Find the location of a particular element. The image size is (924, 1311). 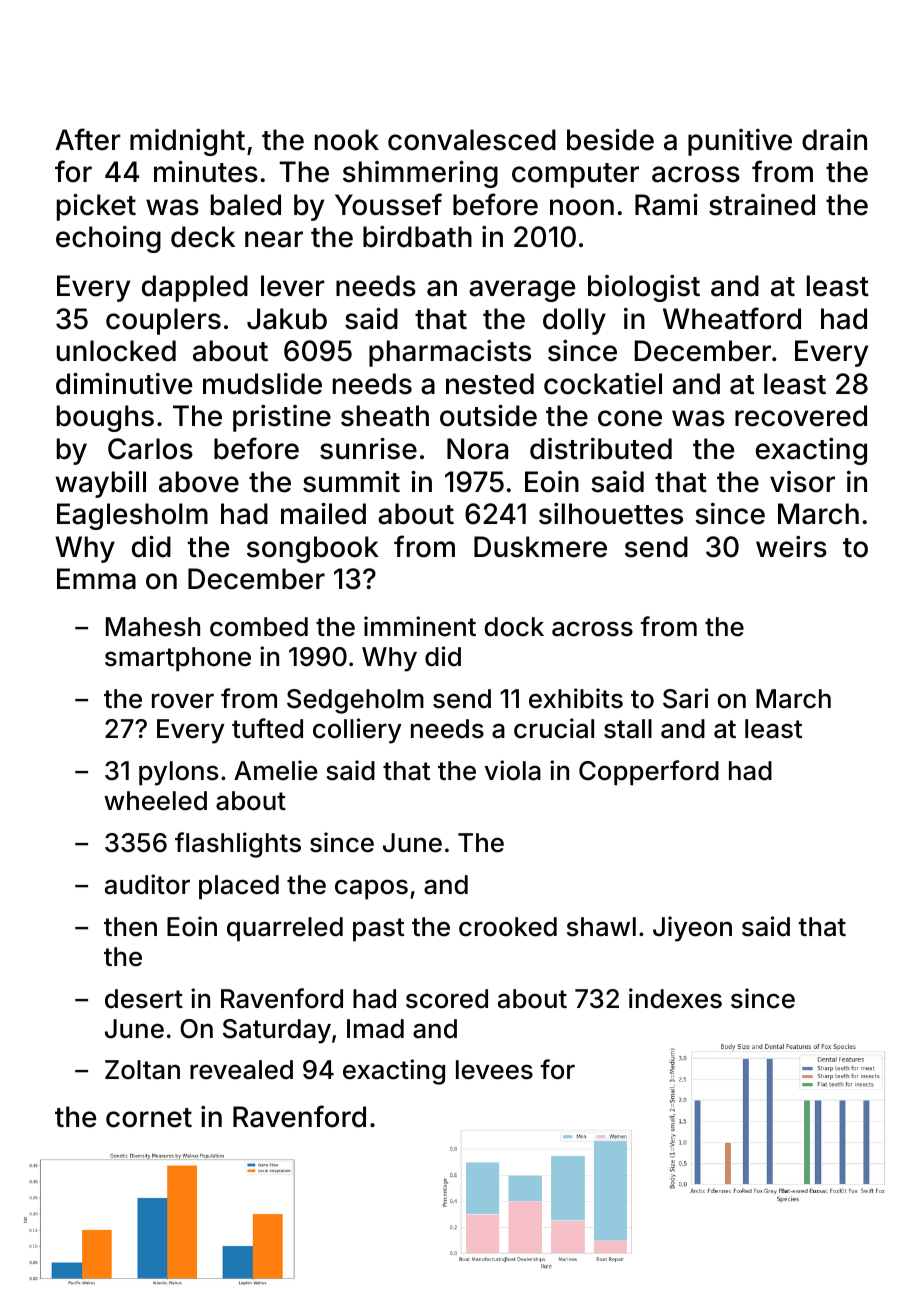

midnight is located at coordinates (187, 142).
